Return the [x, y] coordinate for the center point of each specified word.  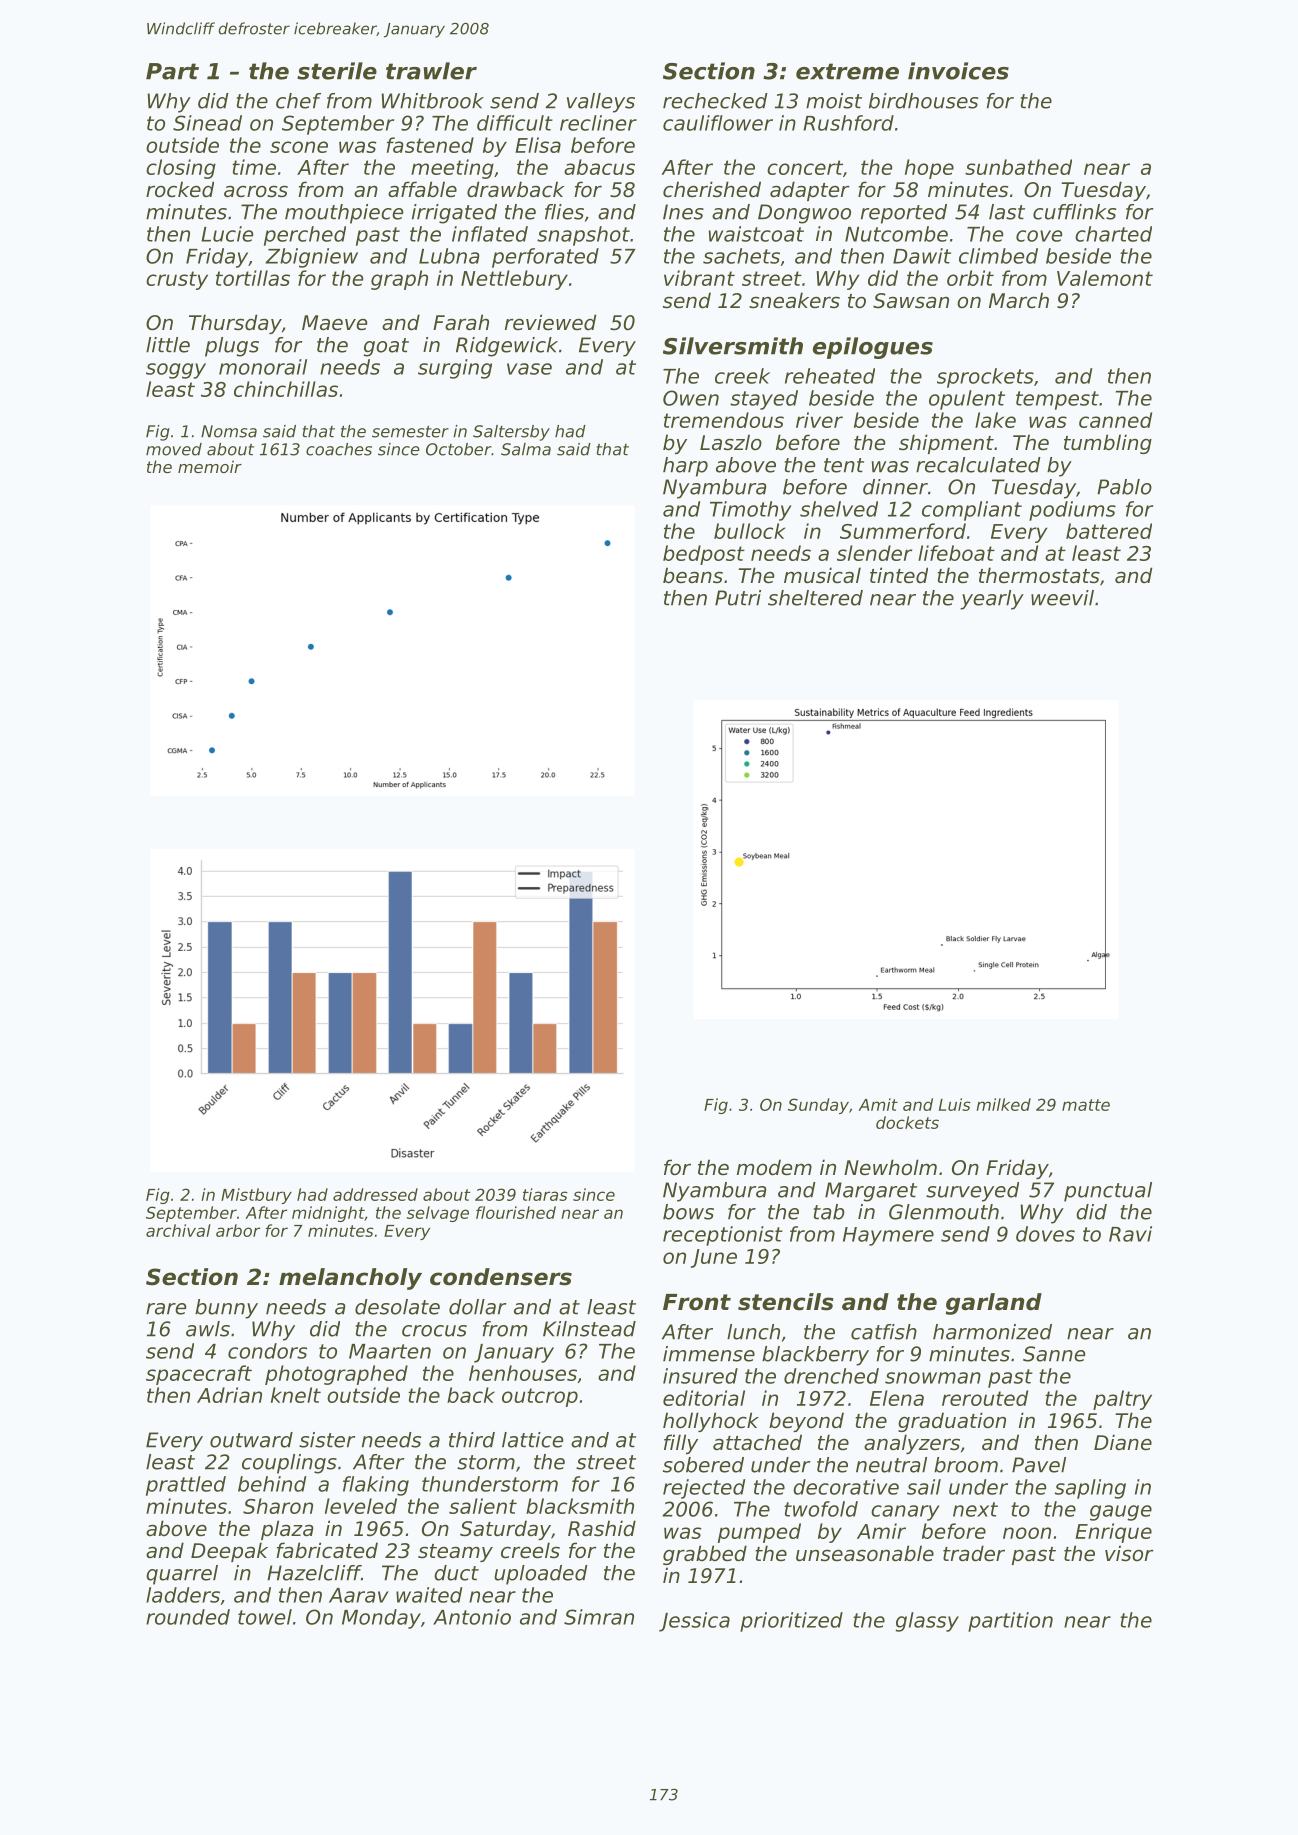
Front [697, 1302]
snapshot [583, 236]
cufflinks [1074, 212]
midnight [328, 1214]
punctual [1108, 1192]
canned [1115, 420]
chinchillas [286, 389]
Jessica [694, 1622]
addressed [375, 1194]
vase [529, 369]
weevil [1062, 598]
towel [265, 1617]
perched [305, 236]
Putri [738, 598]
